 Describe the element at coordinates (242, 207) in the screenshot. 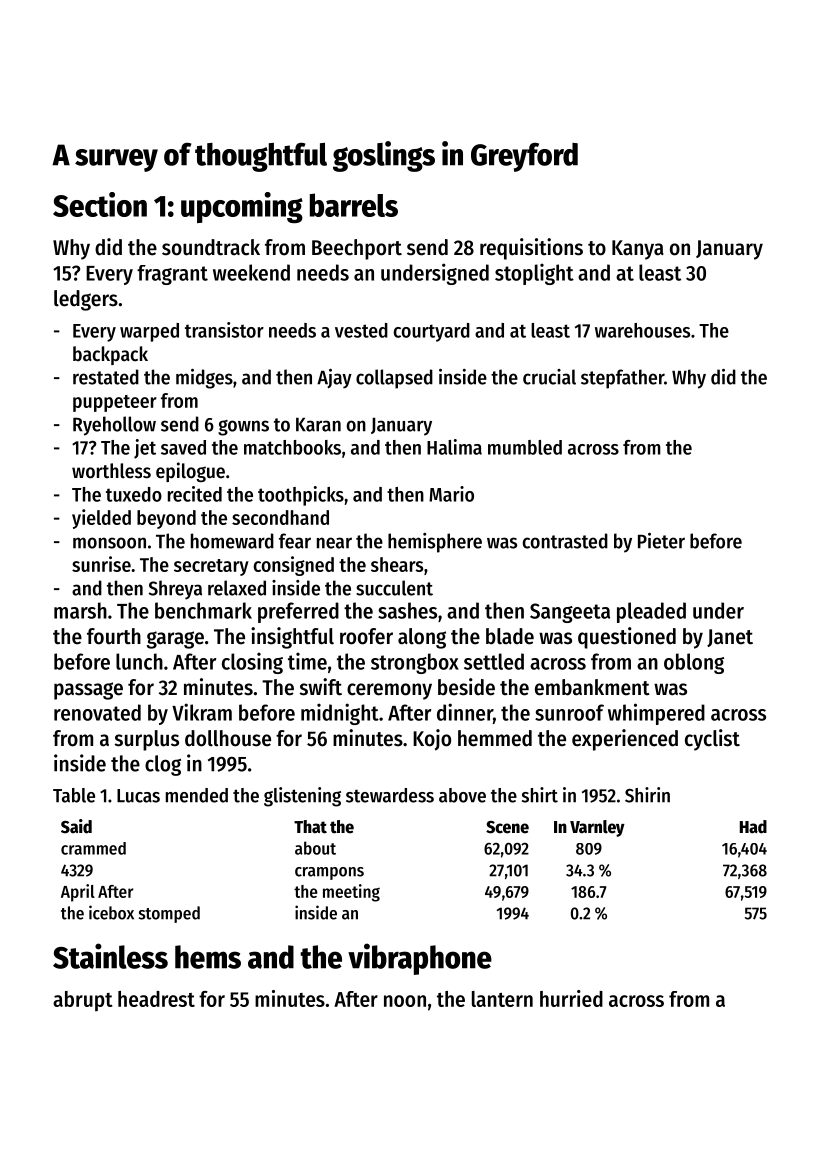

I see `upcoming` at that location.
